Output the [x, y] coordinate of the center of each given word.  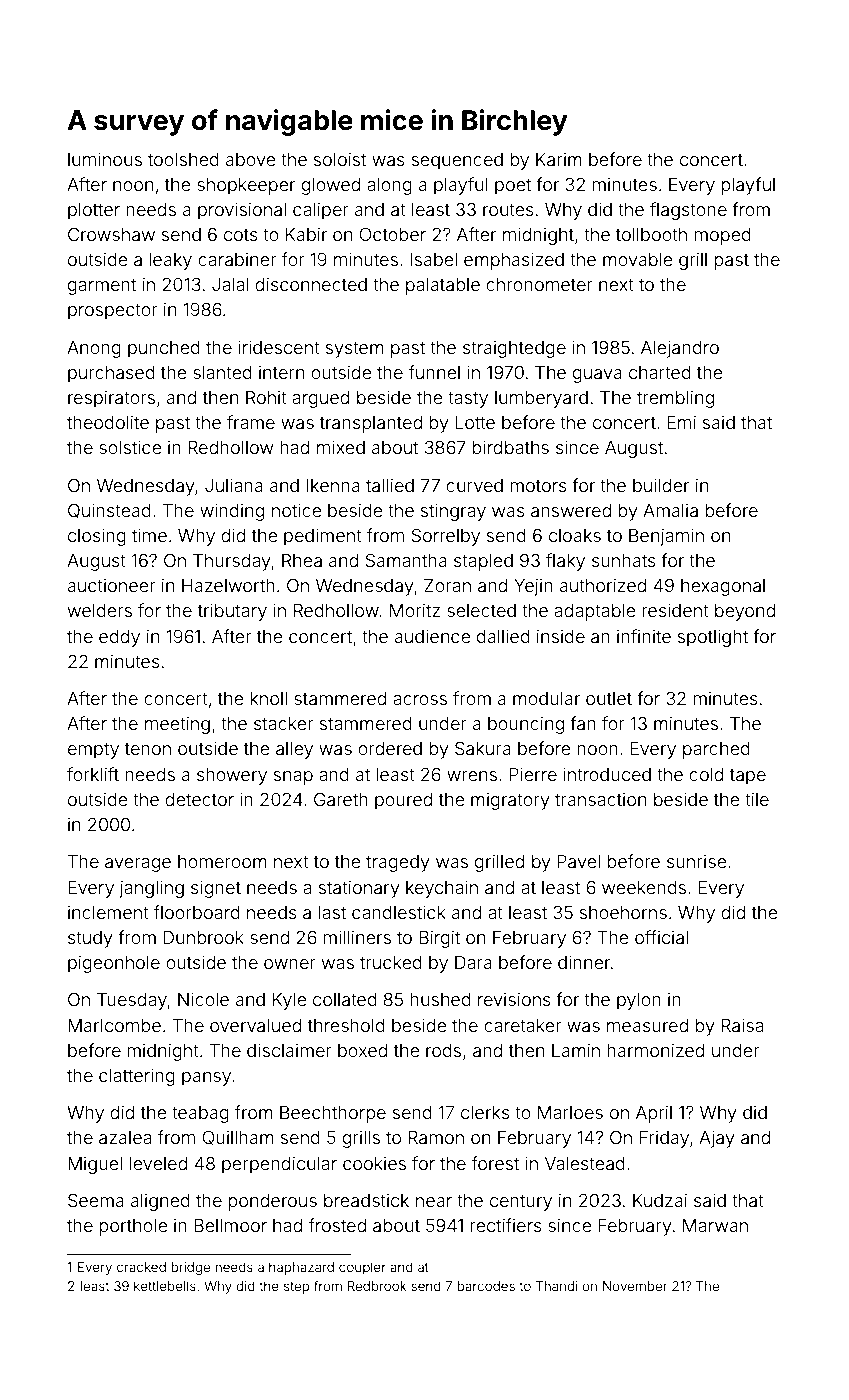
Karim [559, 159]
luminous [105, 159]
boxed [362, 1050]
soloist [340, 159]
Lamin [576, 1050]
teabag [200, 1114]
